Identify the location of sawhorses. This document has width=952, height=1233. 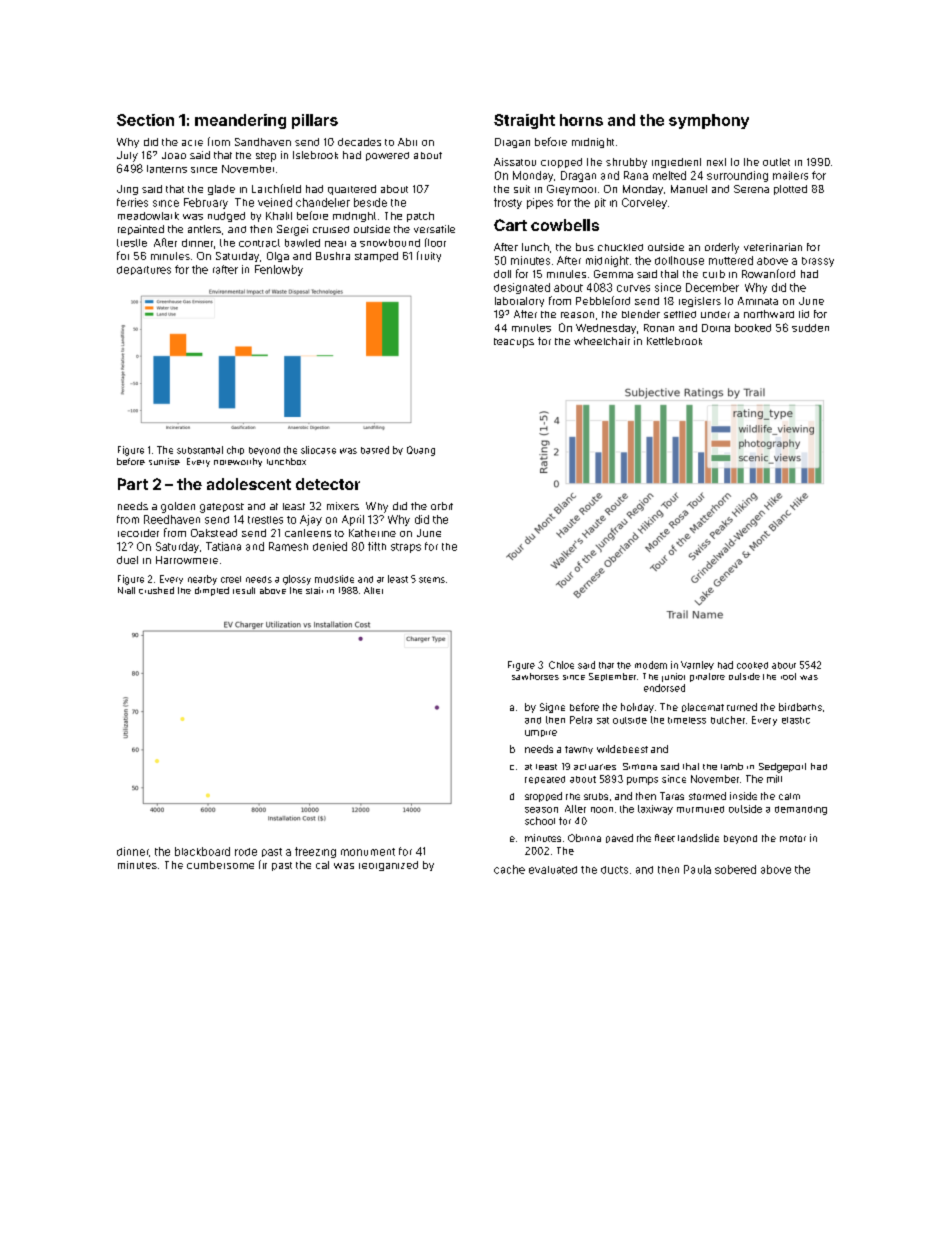
(535, 676).
